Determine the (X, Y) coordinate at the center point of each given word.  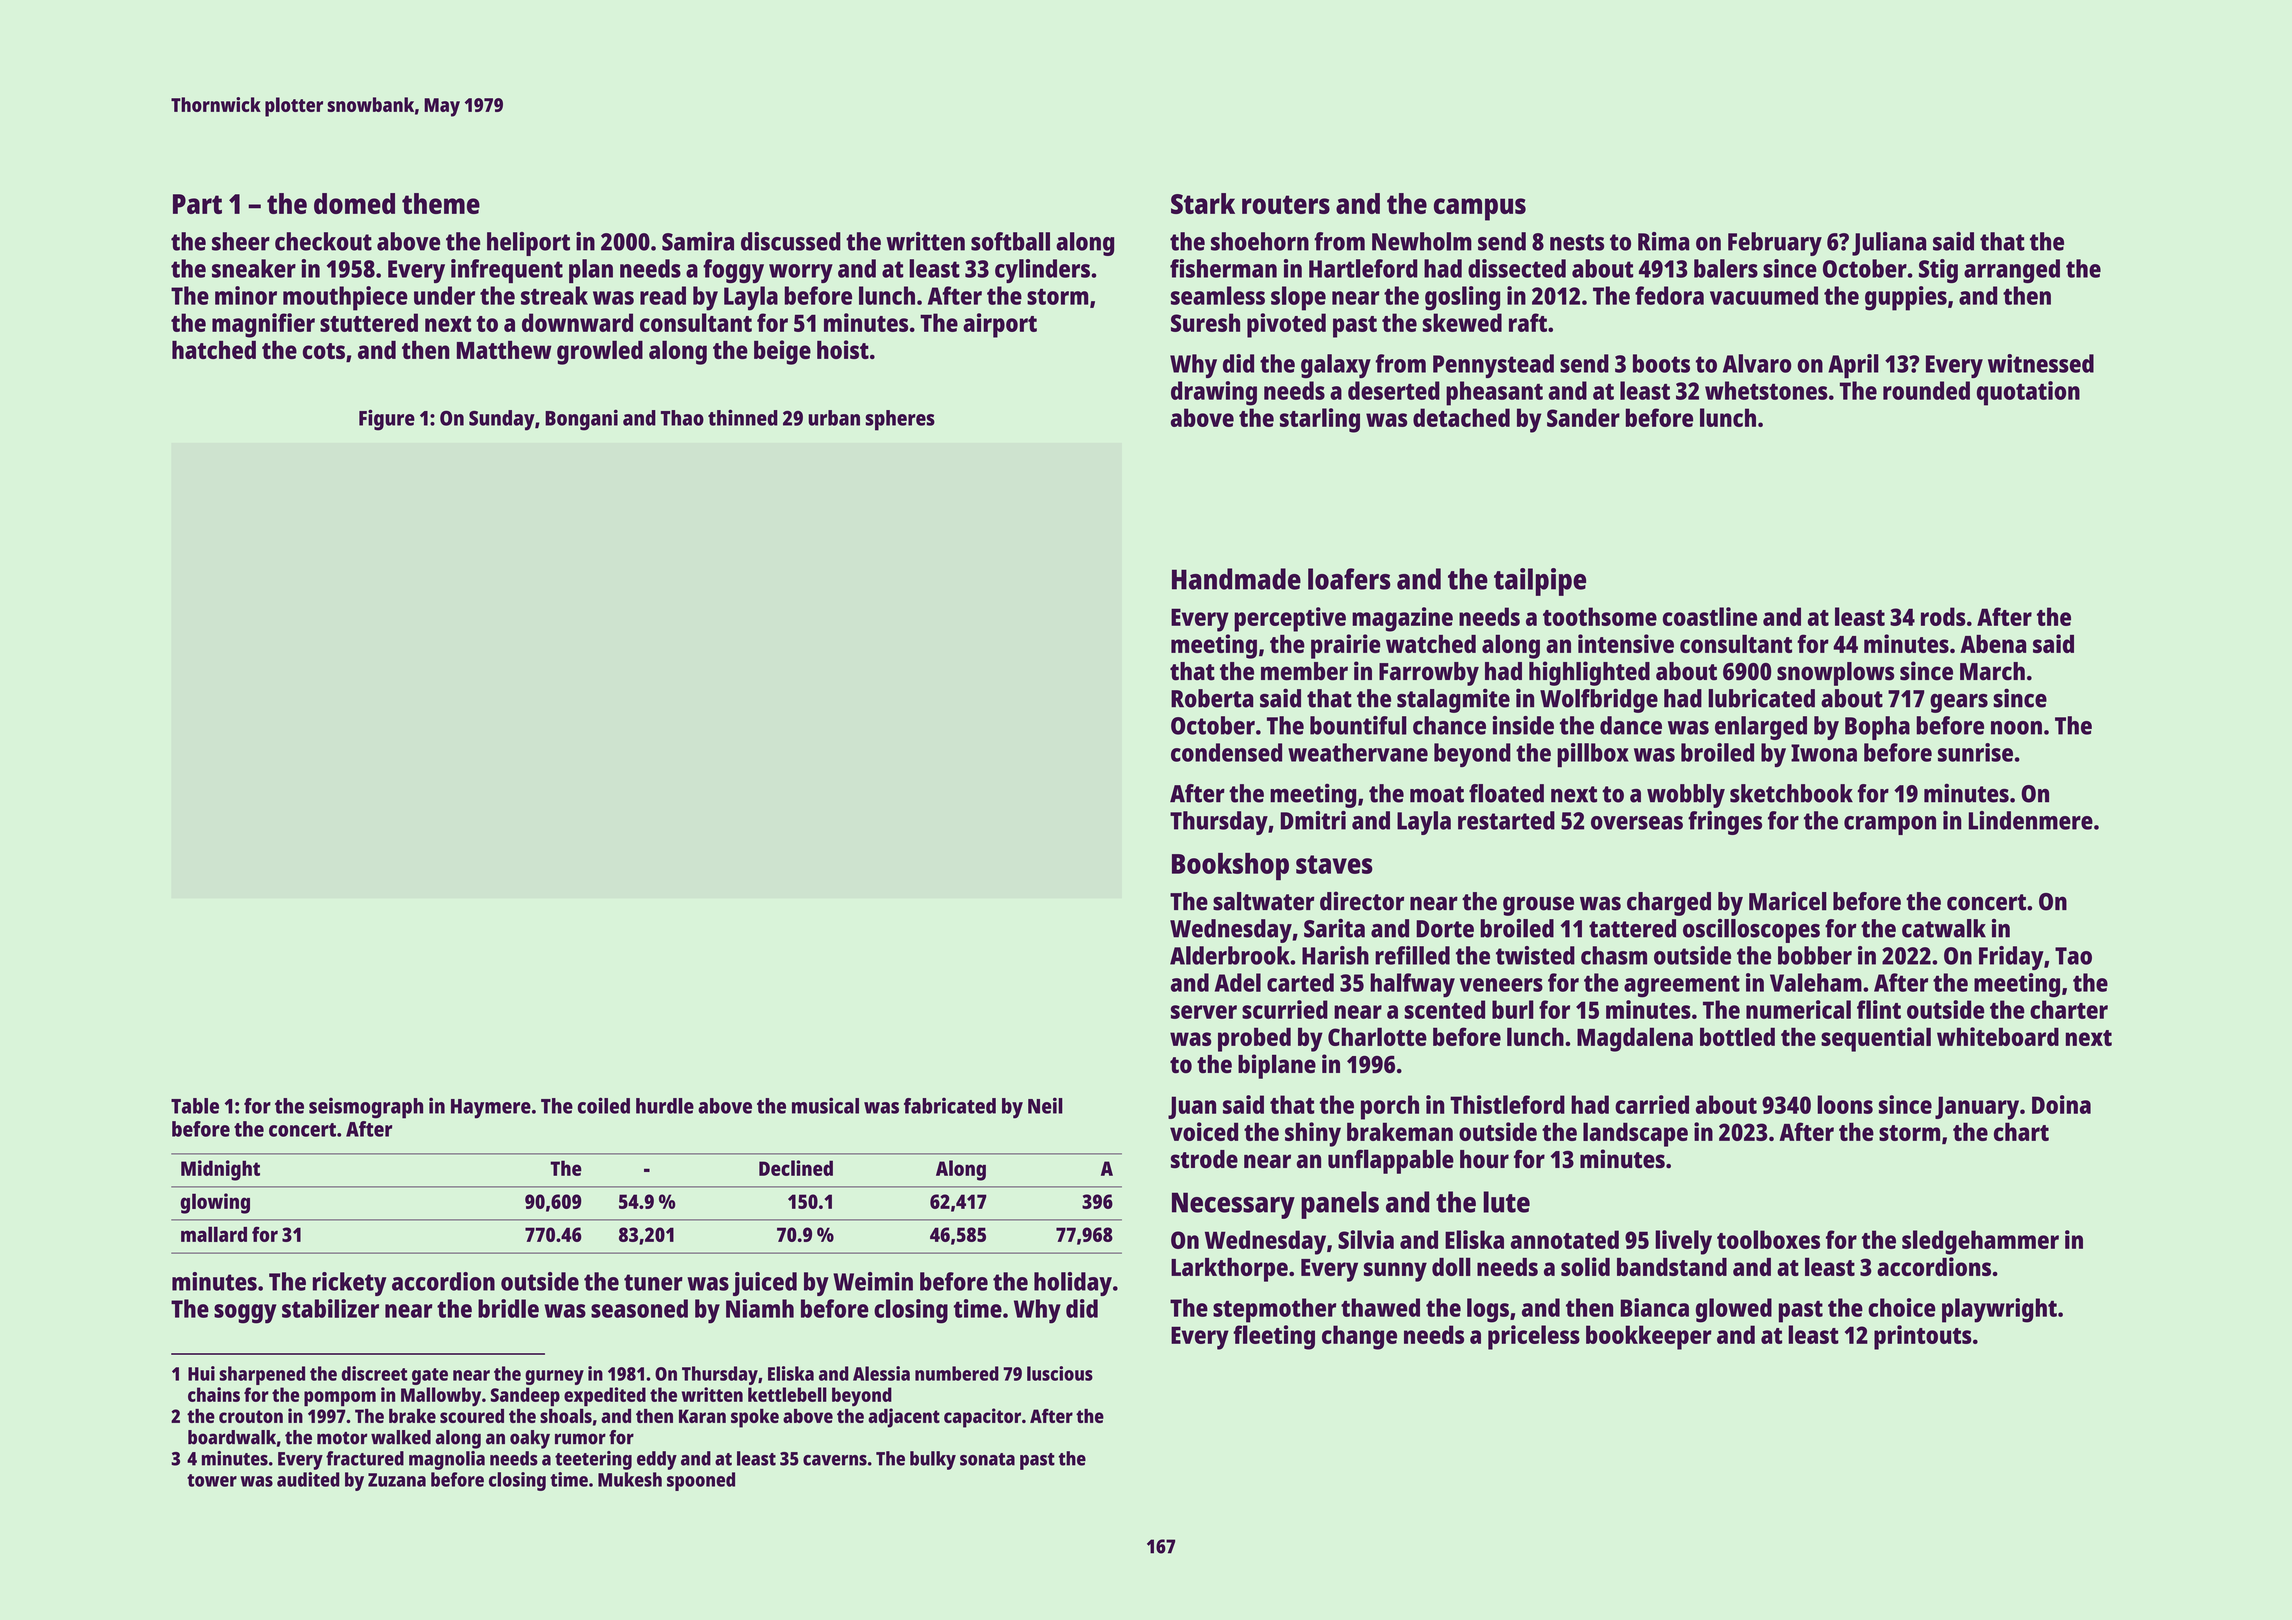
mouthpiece (345, 298)
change (1359, 1337)
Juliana (1889, 244)
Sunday (502, 420)
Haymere (491, 1109)
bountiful (1358, 725)
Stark (1203, 203)
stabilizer (330, 1308)
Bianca (1654, 1307)
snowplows (1835, 674)
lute (1506, 1202)
